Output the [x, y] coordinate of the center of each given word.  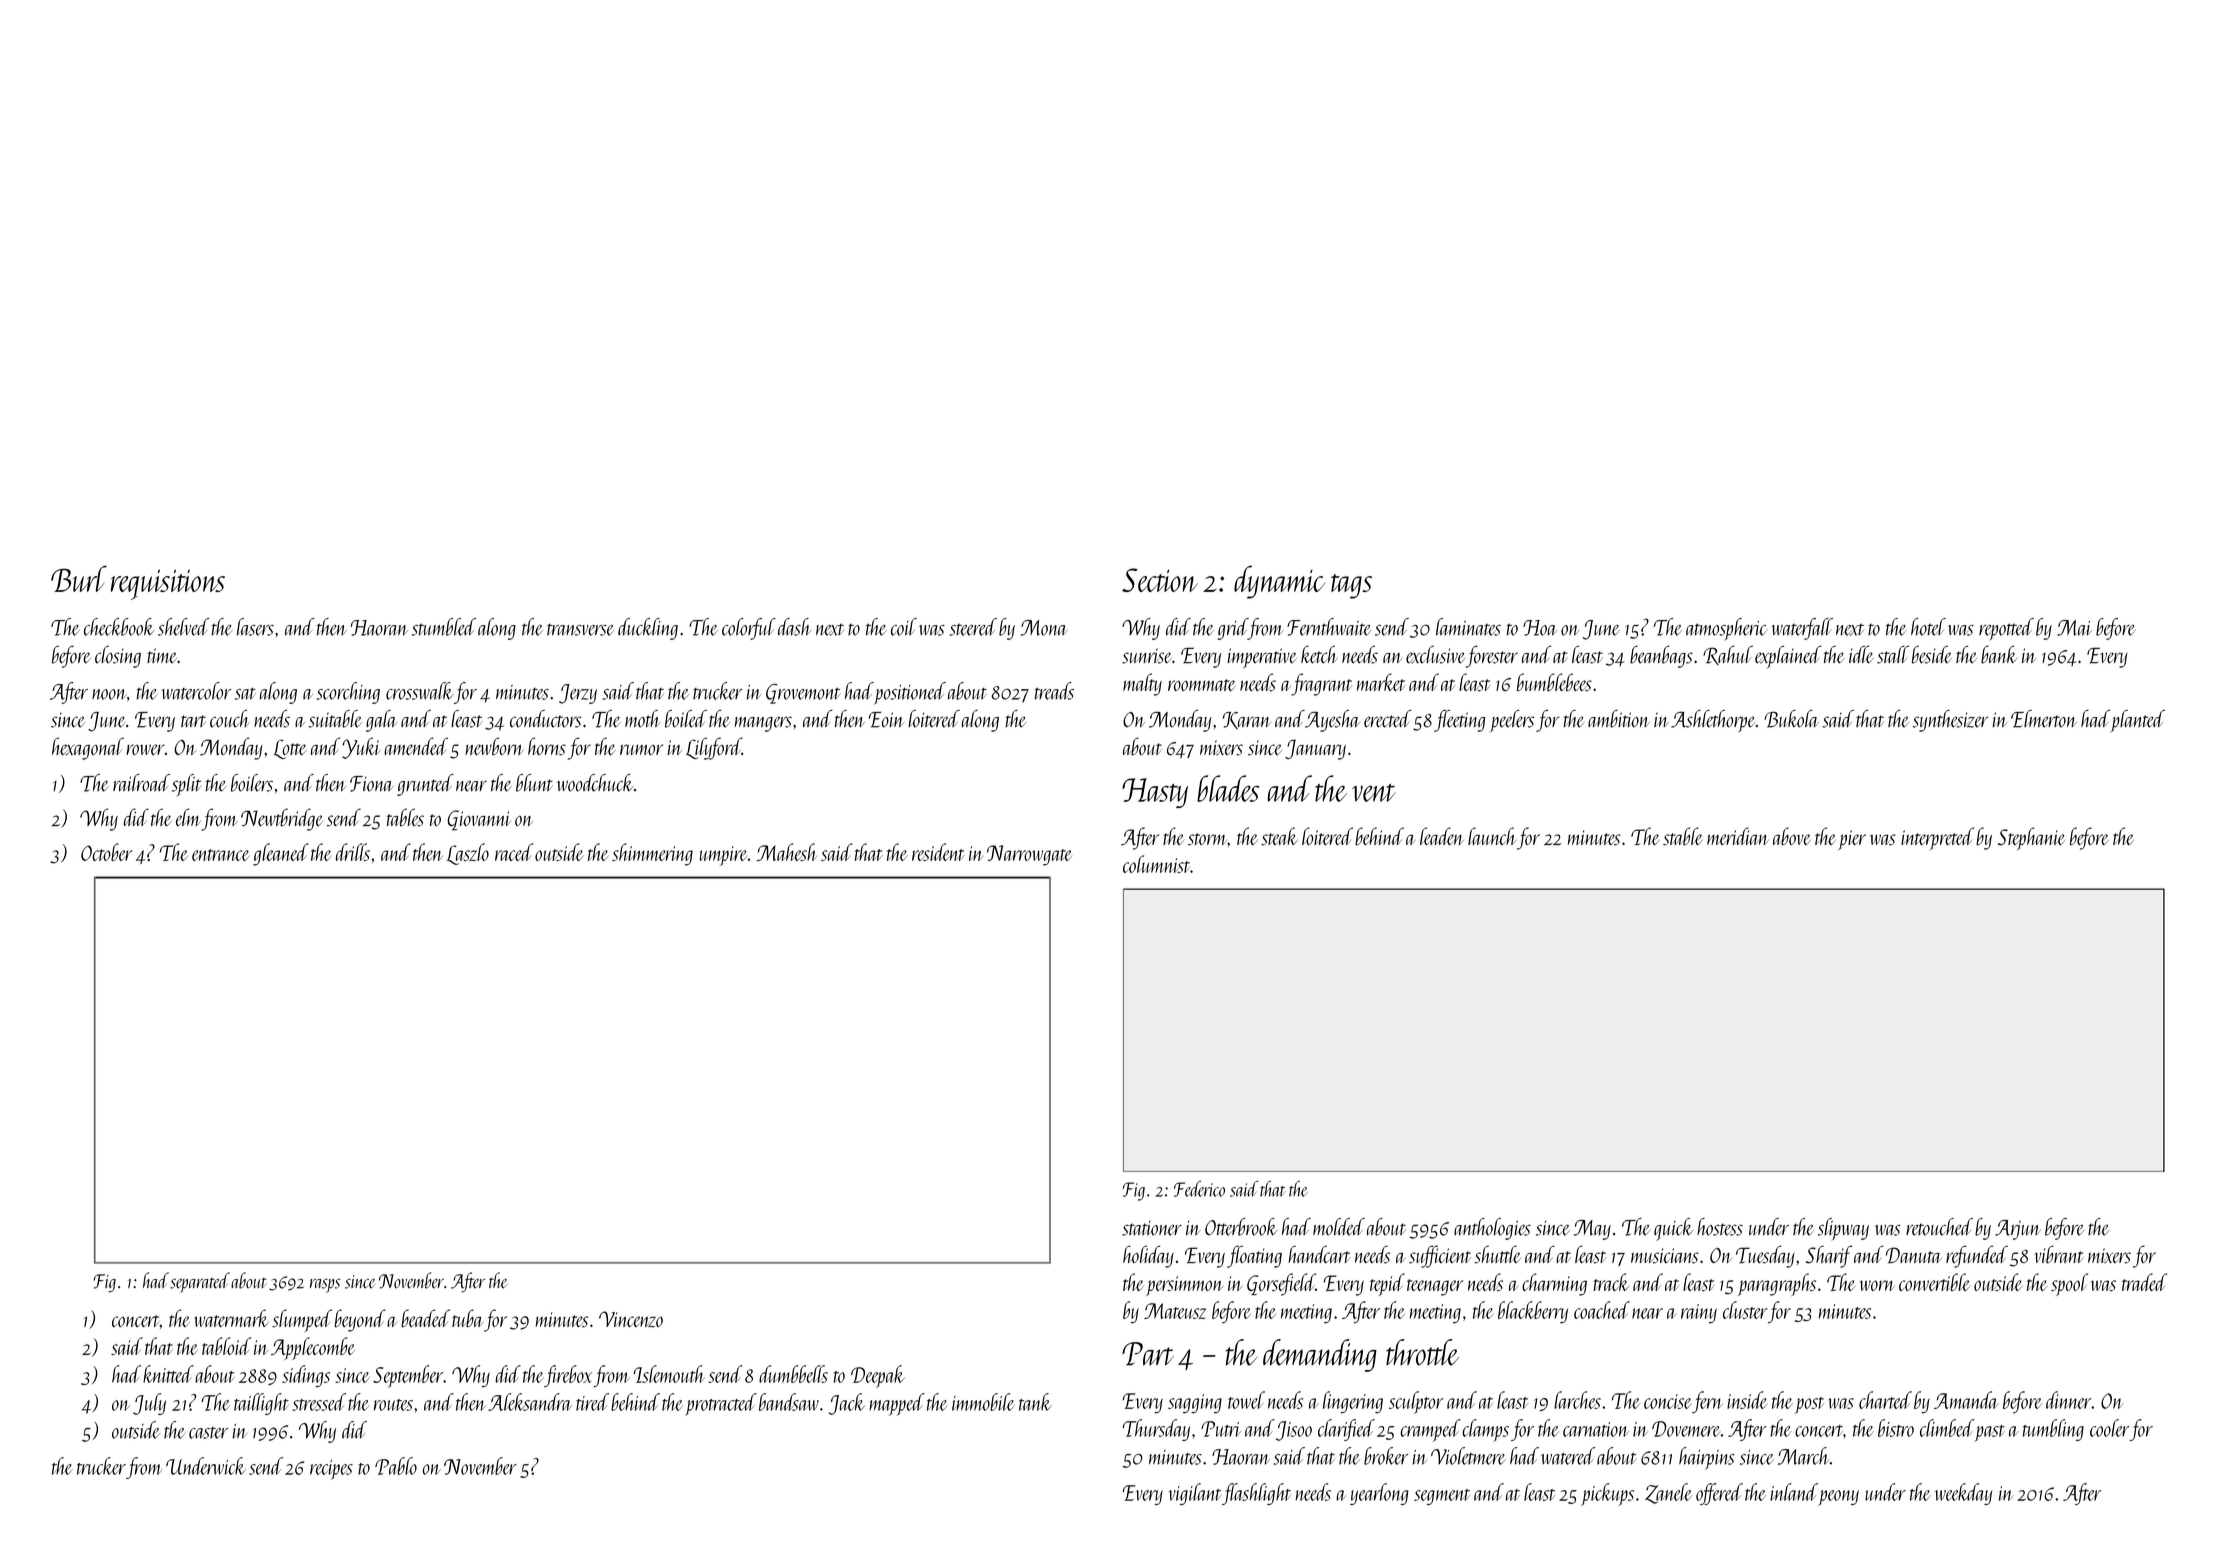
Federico [1199, 1189]
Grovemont [803, 694]
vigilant [1195, 1494]
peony [1838, 1498]
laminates [1468, 627]
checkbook [119, 627]
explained [1788, 656]
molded [1339, 1227]
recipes [331, 1470]
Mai [2074, 628]
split [186, 785]
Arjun [2018, 1230]
